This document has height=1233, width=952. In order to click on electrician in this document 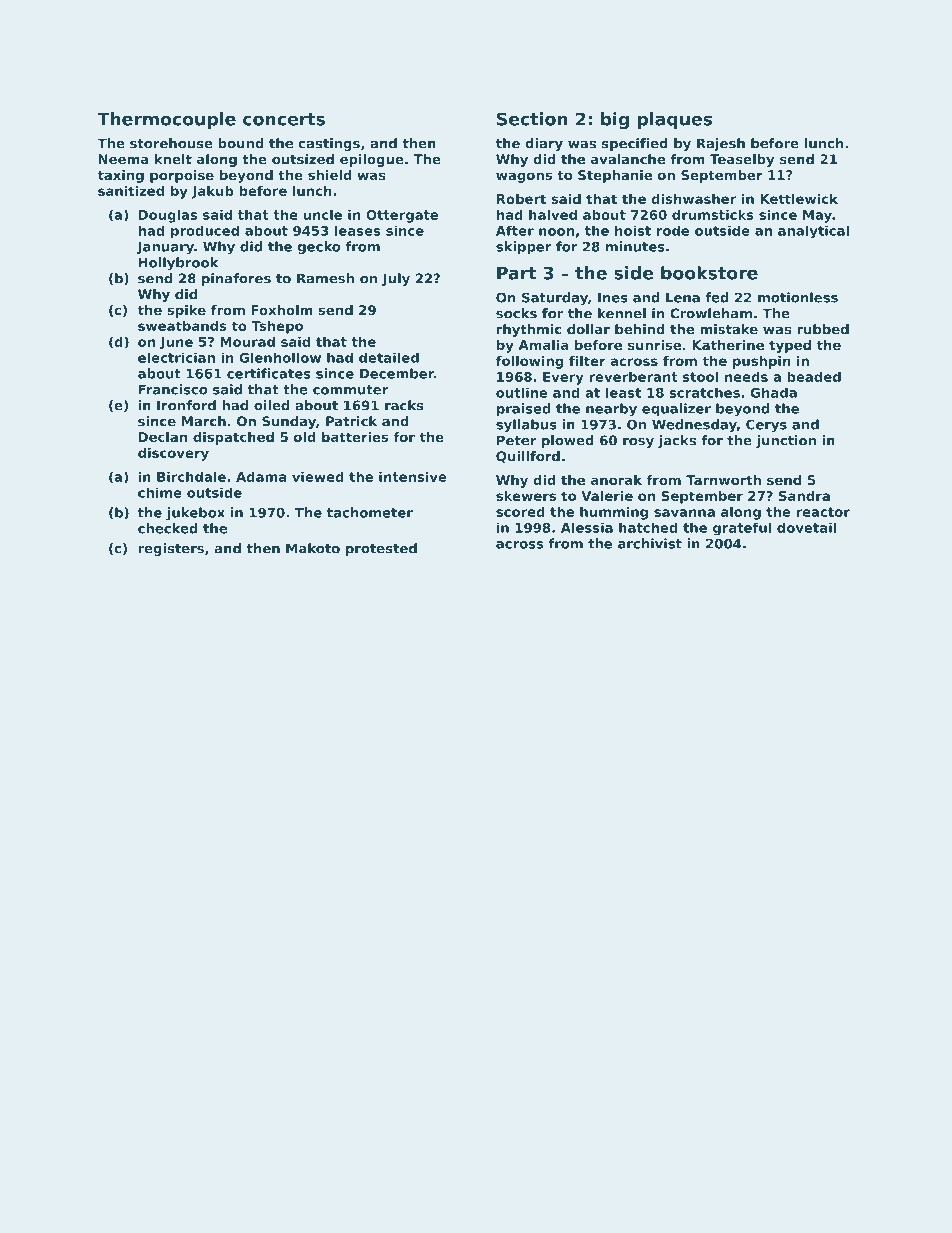, I will do `click(176, 357)`.
